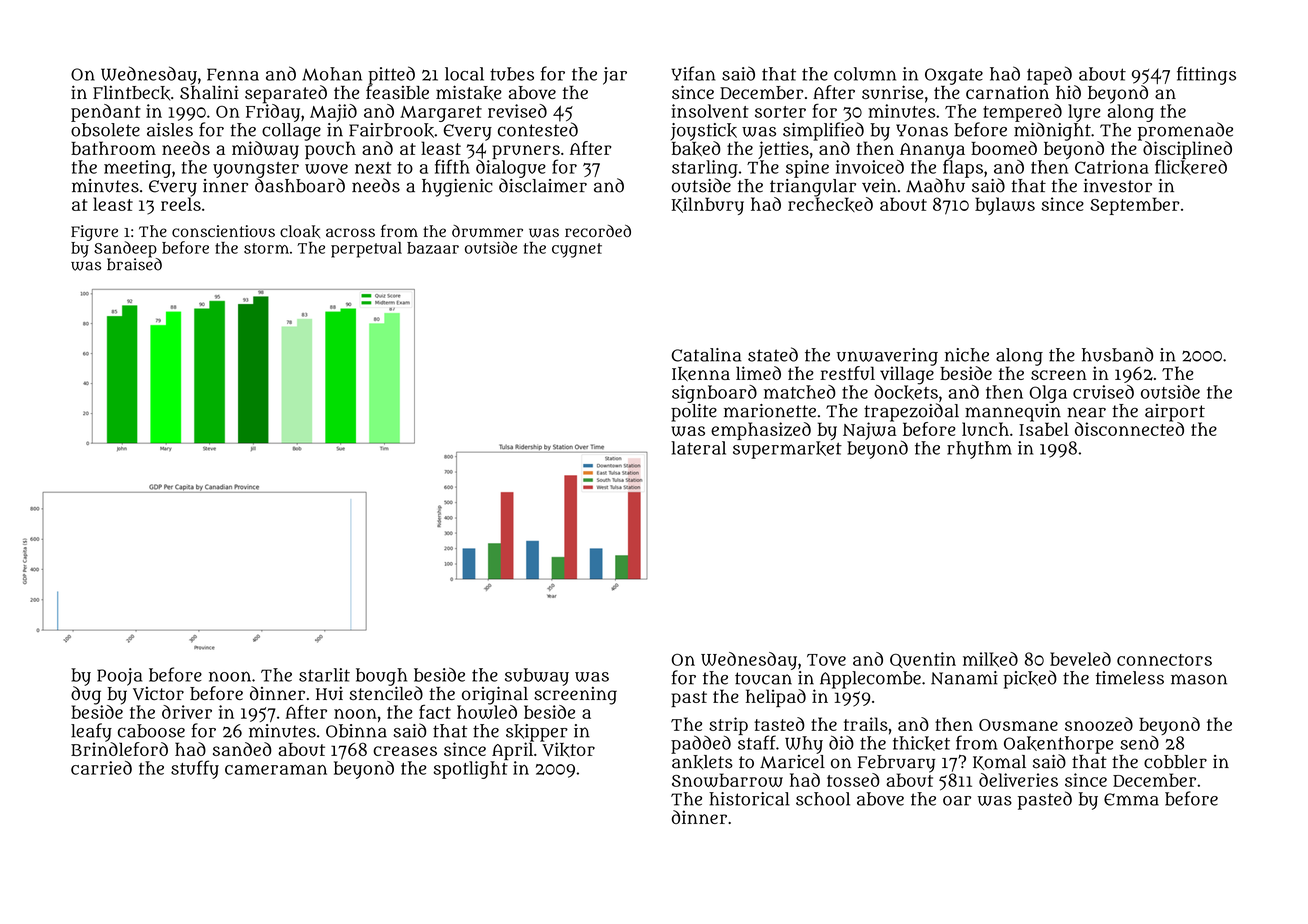 This page has height=924, width=1308. What do you see at coordinates (464, 74) in the page?
I see `local` at bounding box center [464, 74].
